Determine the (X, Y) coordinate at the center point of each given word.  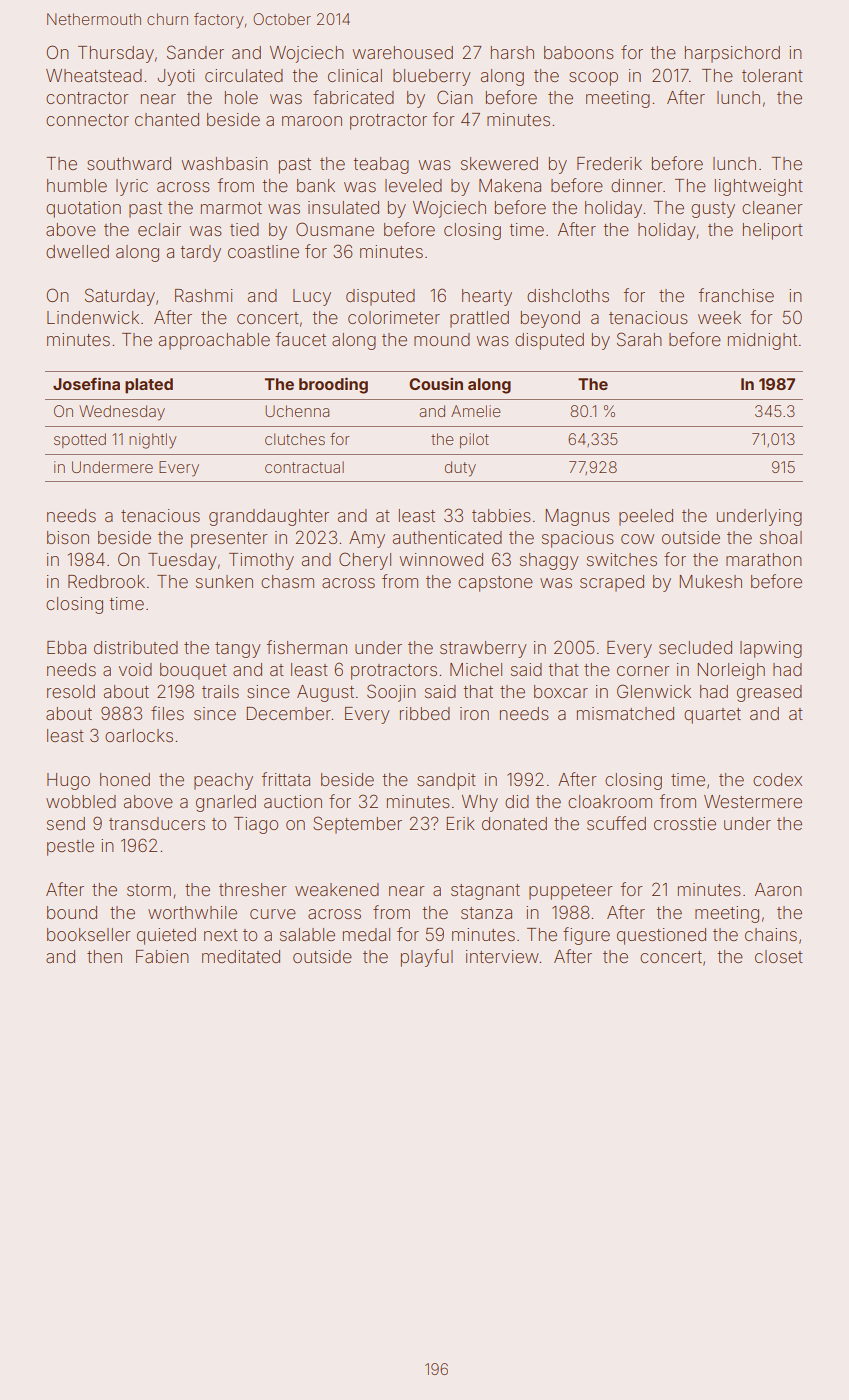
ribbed (425, 713)
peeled (646, 517)
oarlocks (139, 735)
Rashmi (203, 295)
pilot (474, 440)
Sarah (639, 339)
